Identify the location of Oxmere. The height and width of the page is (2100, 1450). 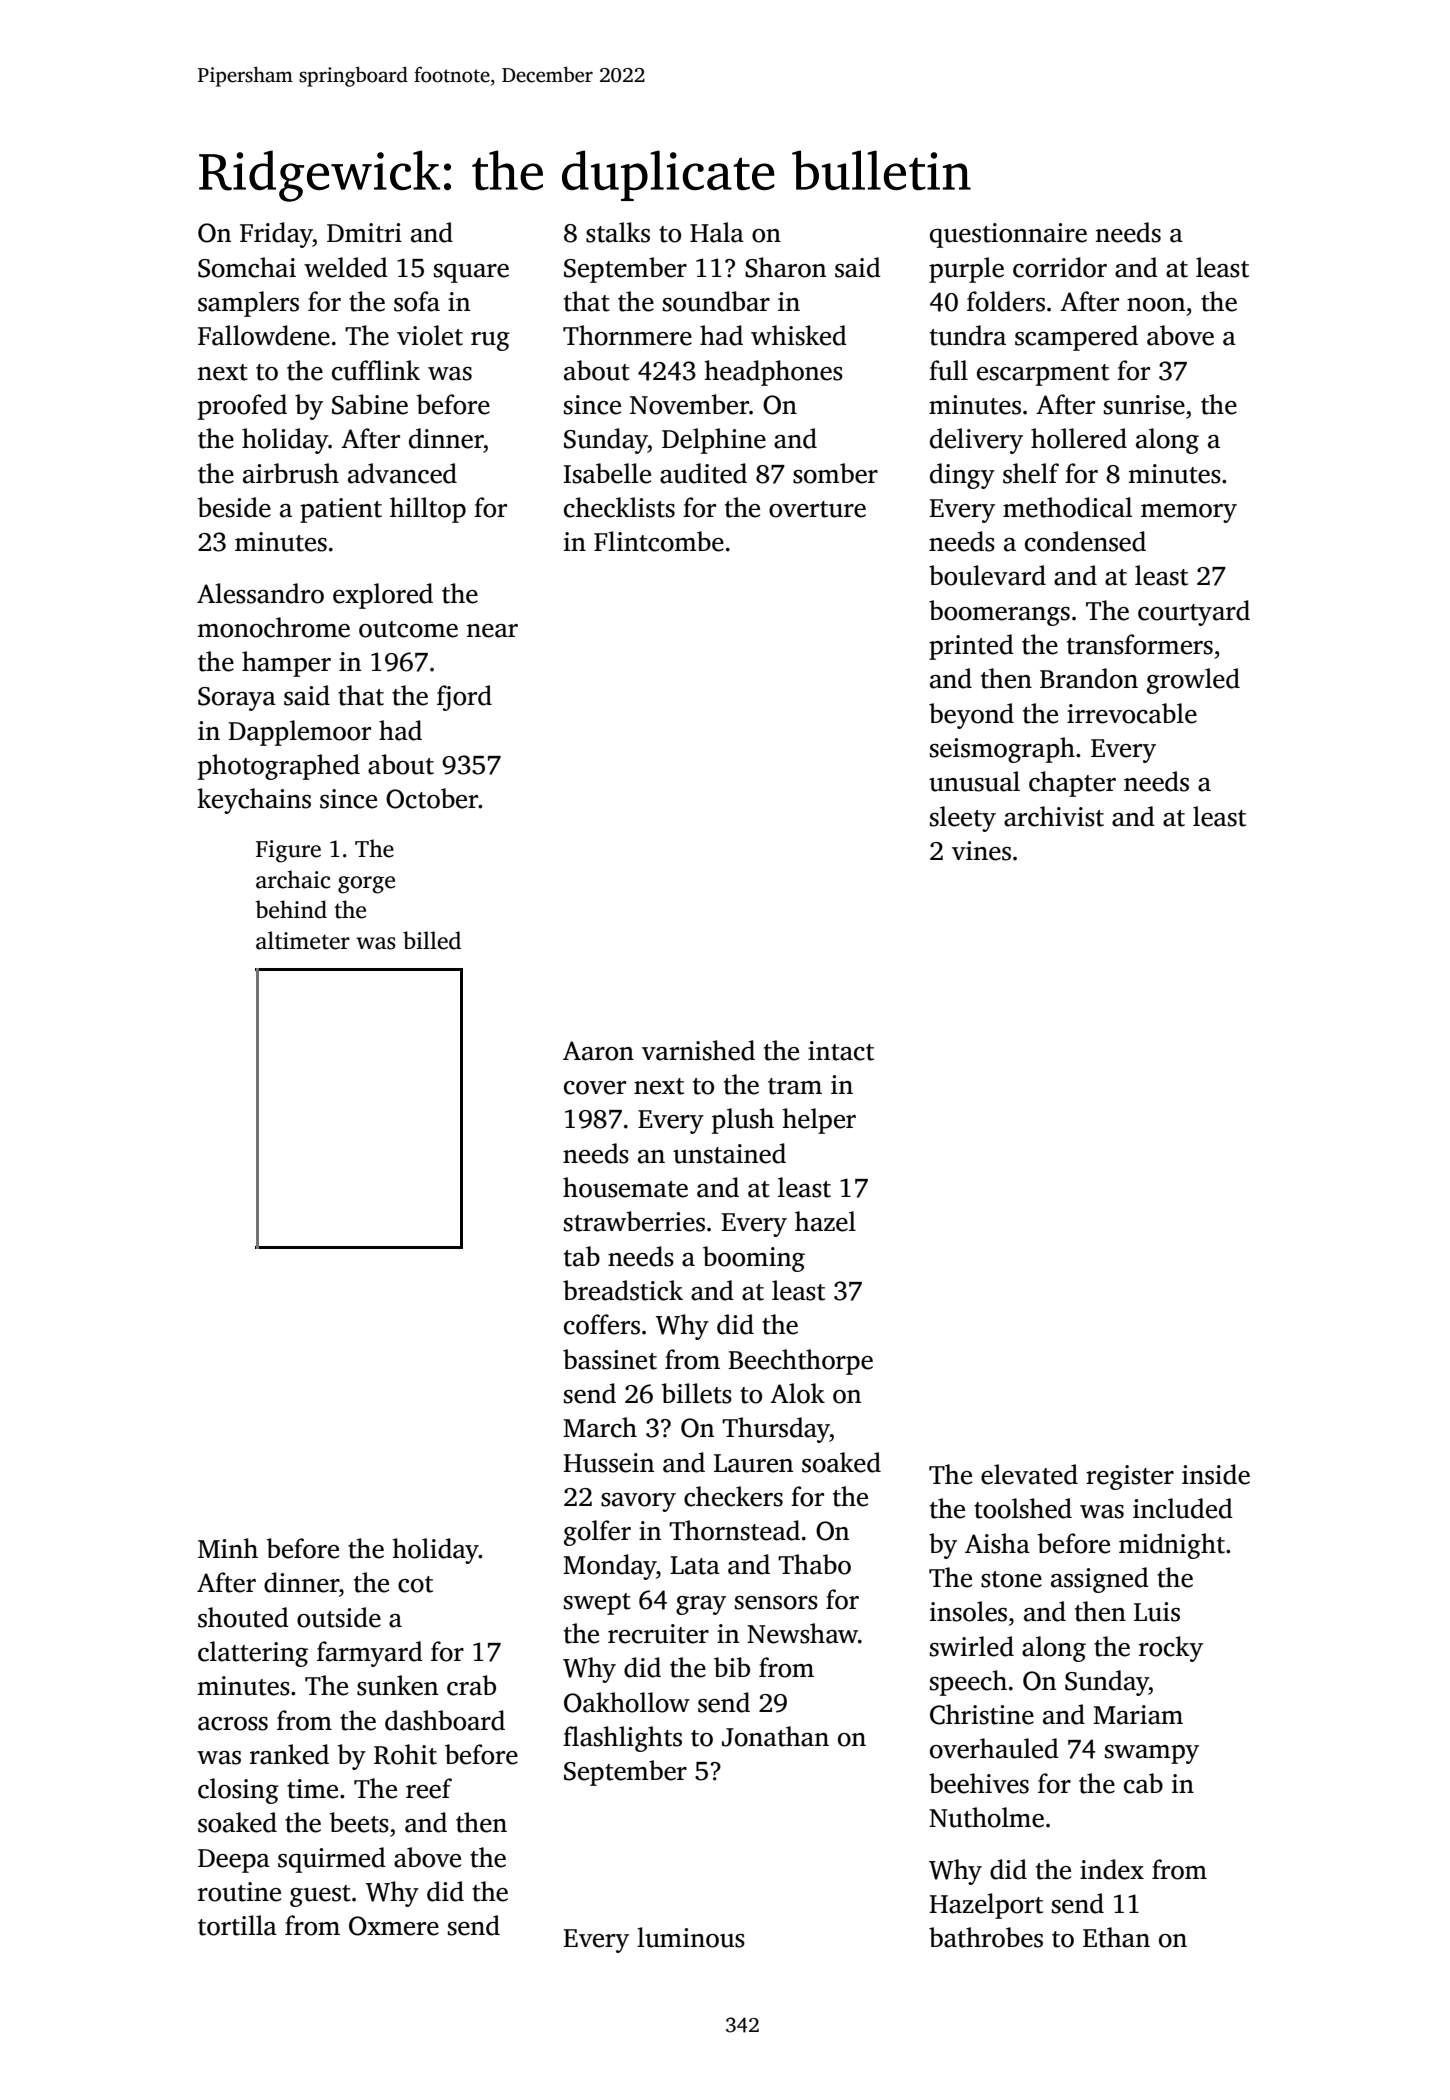
(394, 1926).
